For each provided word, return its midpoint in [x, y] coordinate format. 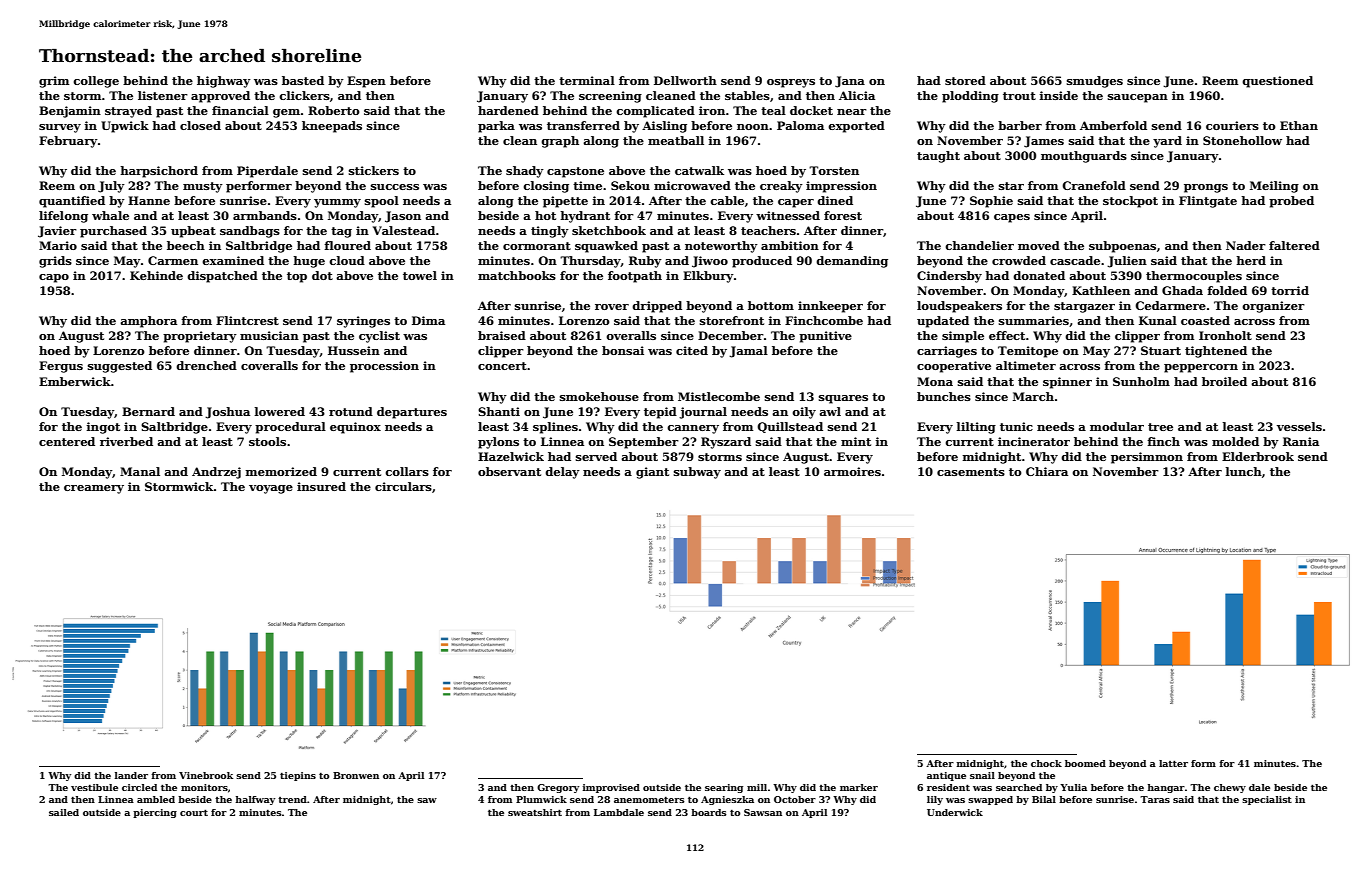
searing [724, 788]
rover [612, 307]
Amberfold [1113, 125]
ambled [156, 799]
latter [1173, 763]
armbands [265, 215]
